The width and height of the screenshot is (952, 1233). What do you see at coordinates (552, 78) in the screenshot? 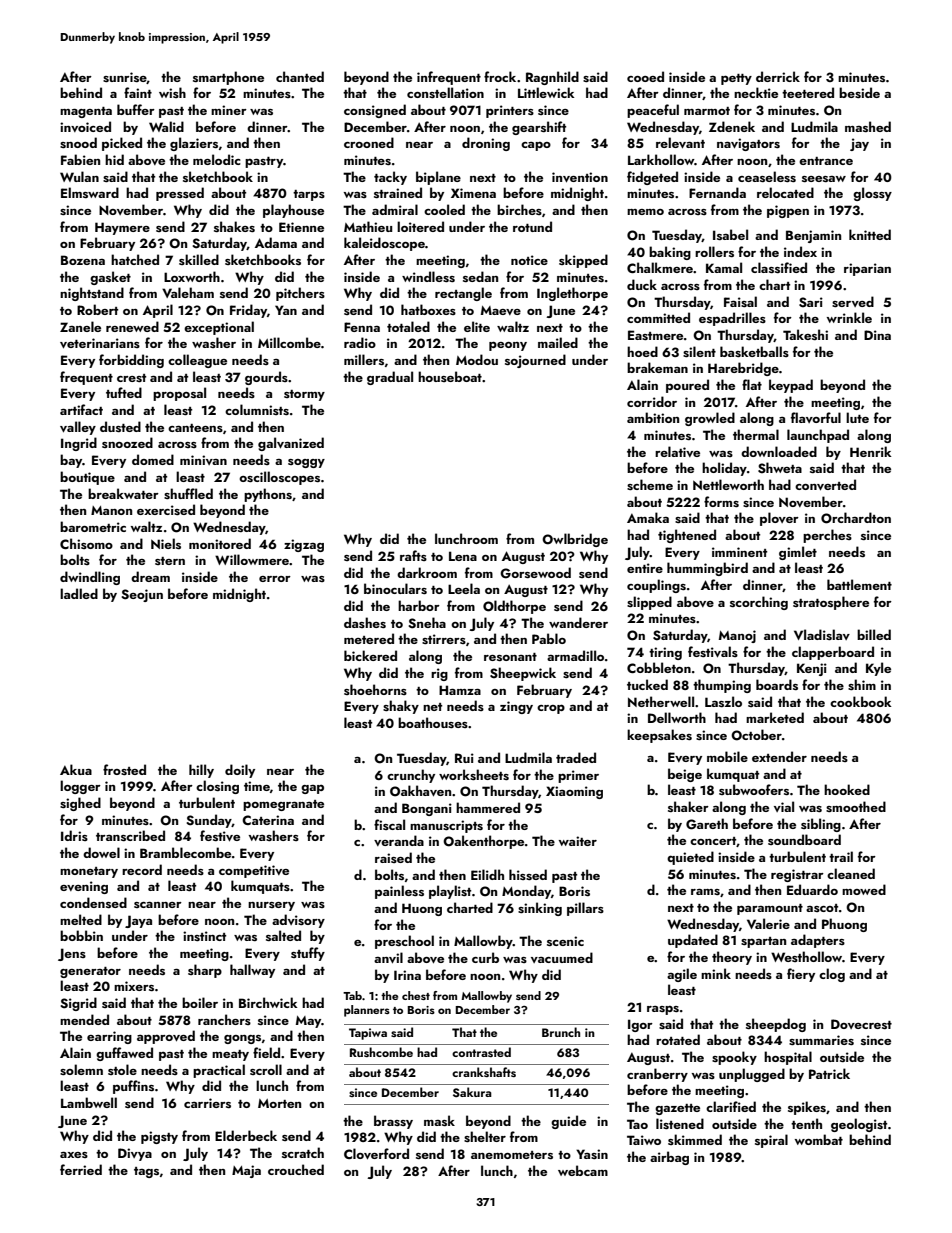
I see `Ragnhild` at bounding box center [552, 78].
